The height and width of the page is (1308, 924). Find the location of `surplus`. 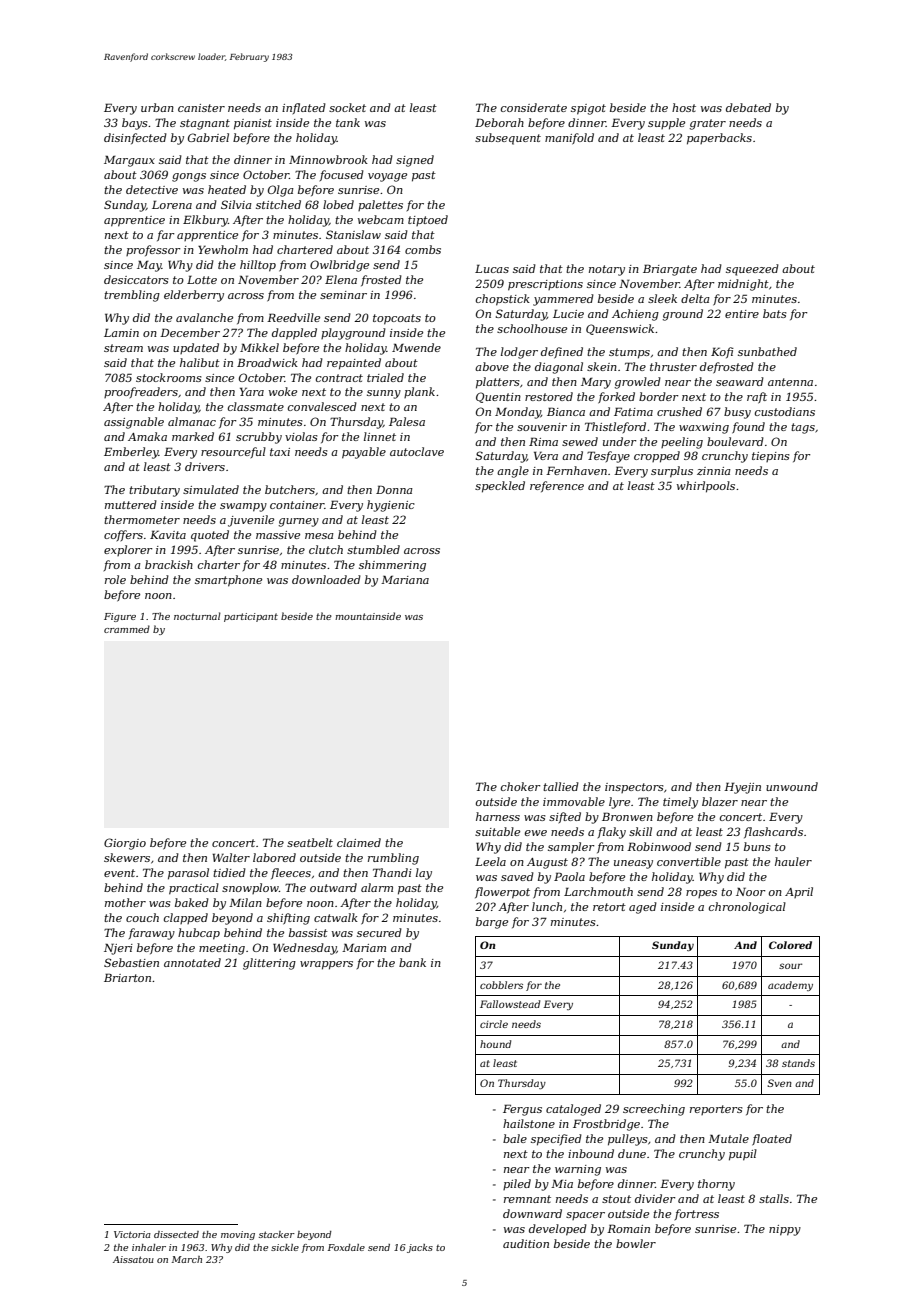

surplus is located at coordinates (672, 472).
